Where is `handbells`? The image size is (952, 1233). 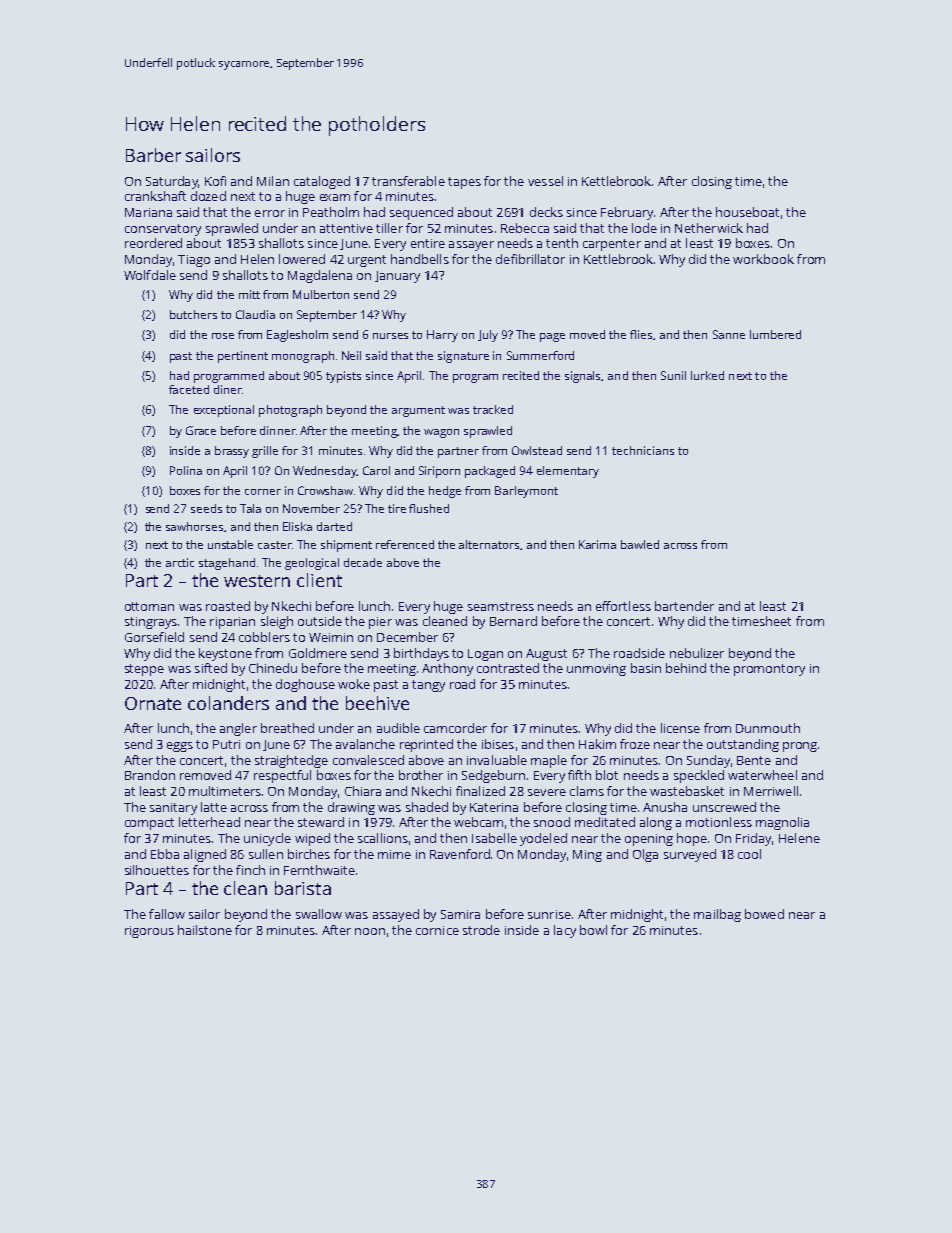 handbells is located at coordinates (420, 259).
